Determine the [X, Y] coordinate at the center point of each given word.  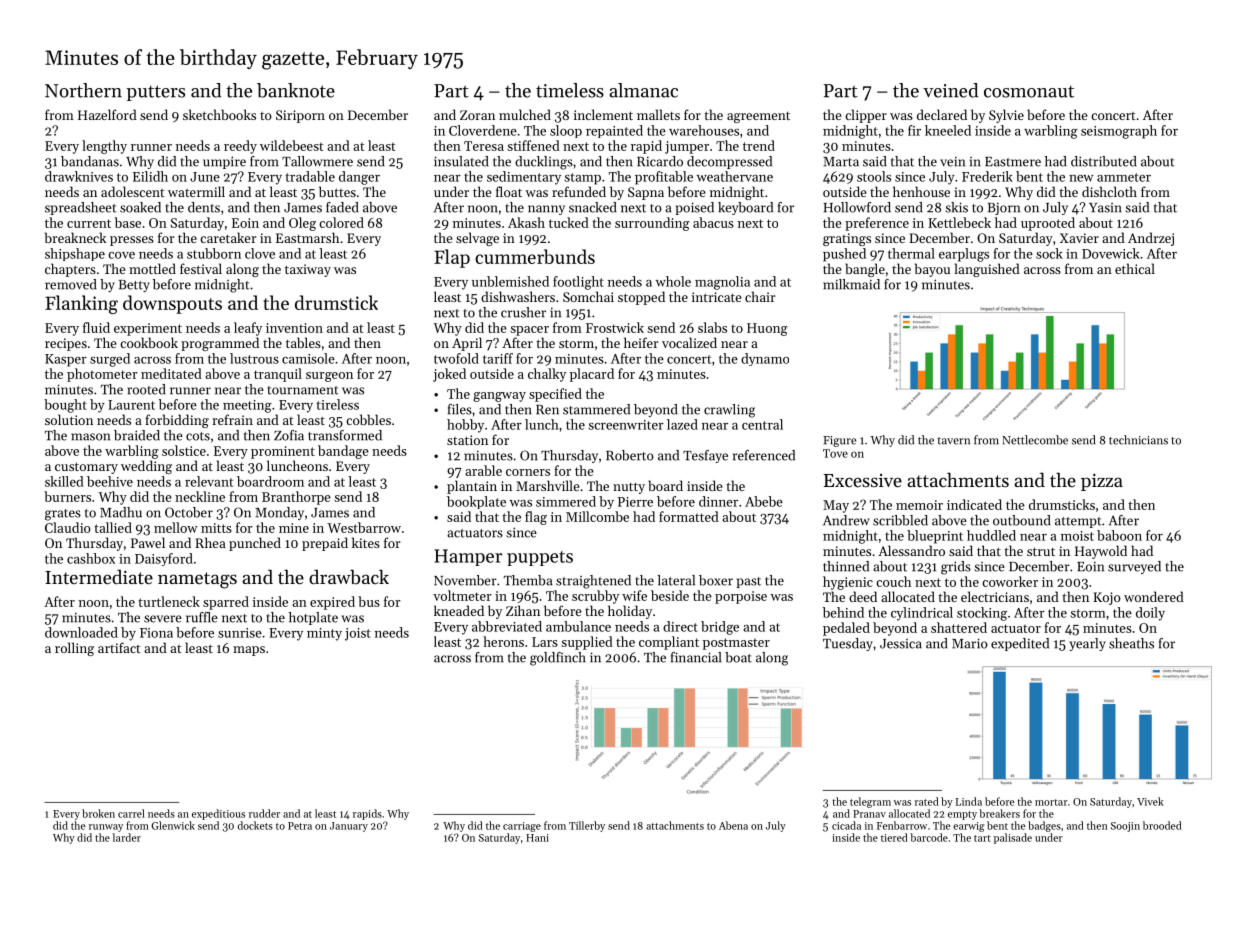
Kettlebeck [959, 222]
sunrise [240, 633]
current [89, 223]
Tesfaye [705, 456]
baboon [1119, 535]
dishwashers [518, 296]
